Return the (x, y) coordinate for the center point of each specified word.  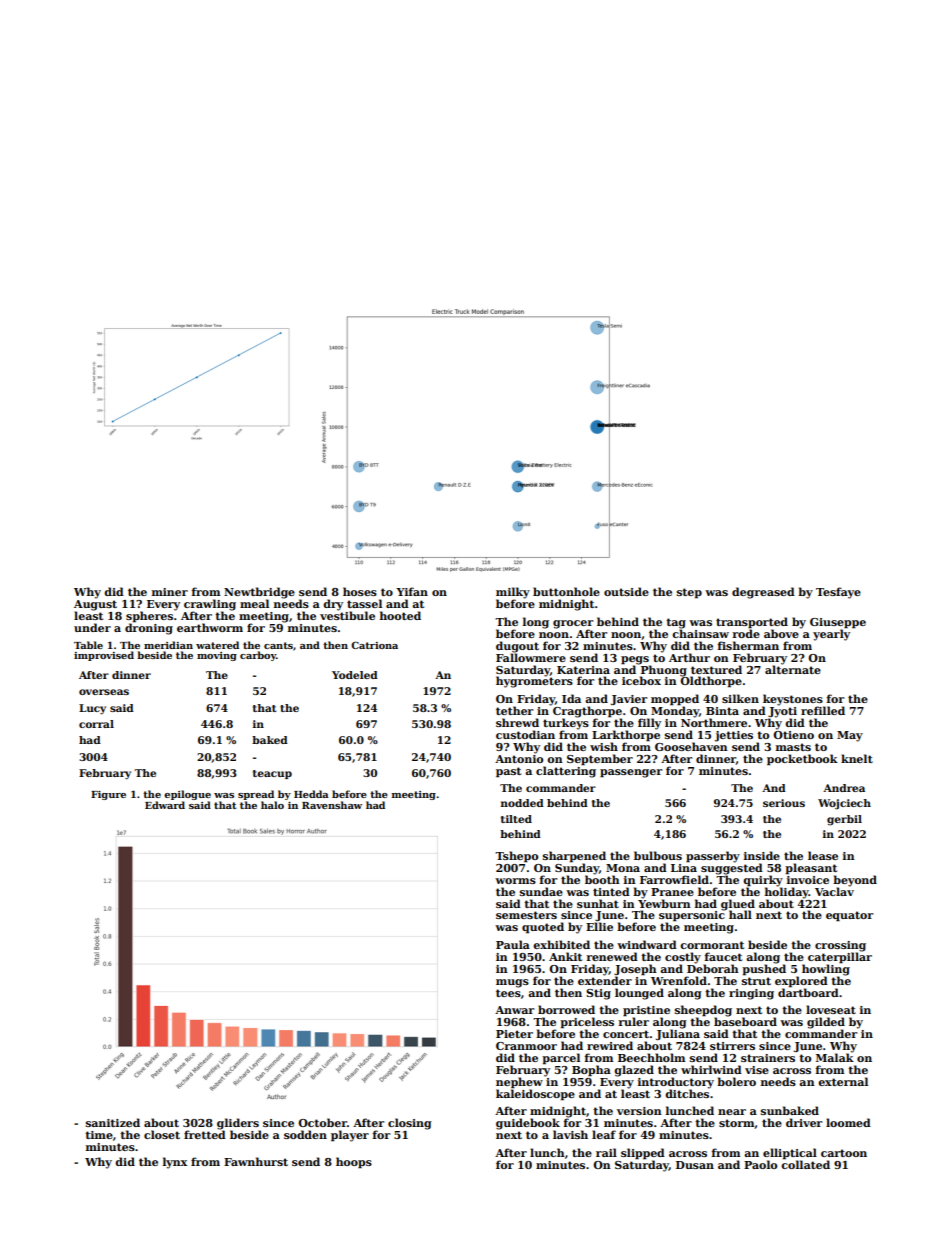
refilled (823, 710)
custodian (525, 734)
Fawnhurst (256, 1161)
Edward (165, 805)
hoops (354, 1163)
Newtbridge (259, 593)
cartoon (844, 1153)
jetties (734, 736)
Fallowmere (531, 657)
